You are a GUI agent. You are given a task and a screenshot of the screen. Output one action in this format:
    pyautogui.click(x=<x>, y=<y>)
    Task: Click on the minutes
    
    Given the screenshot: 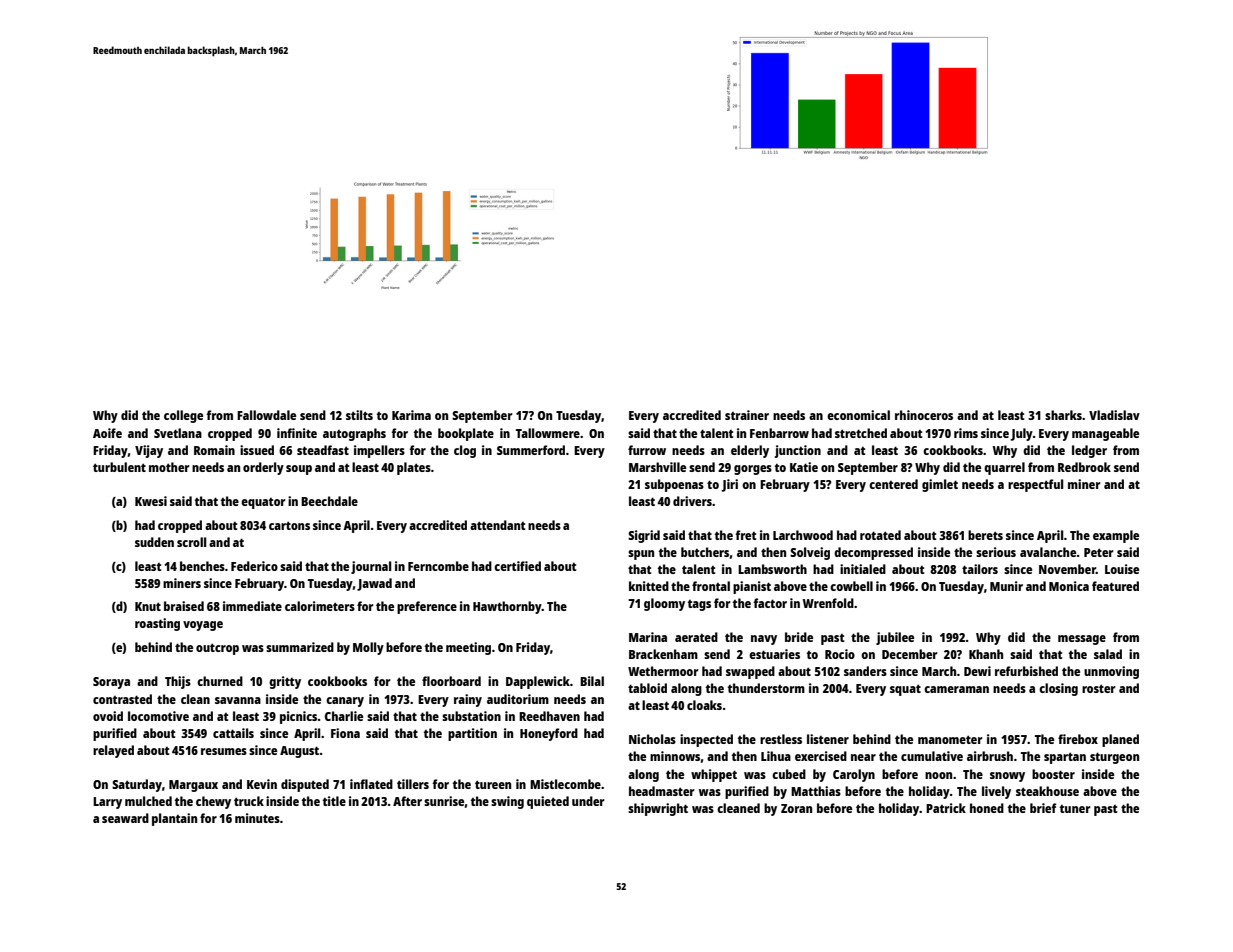 What is the action you would take?
    pyautogui.click(x=257, y=818)
